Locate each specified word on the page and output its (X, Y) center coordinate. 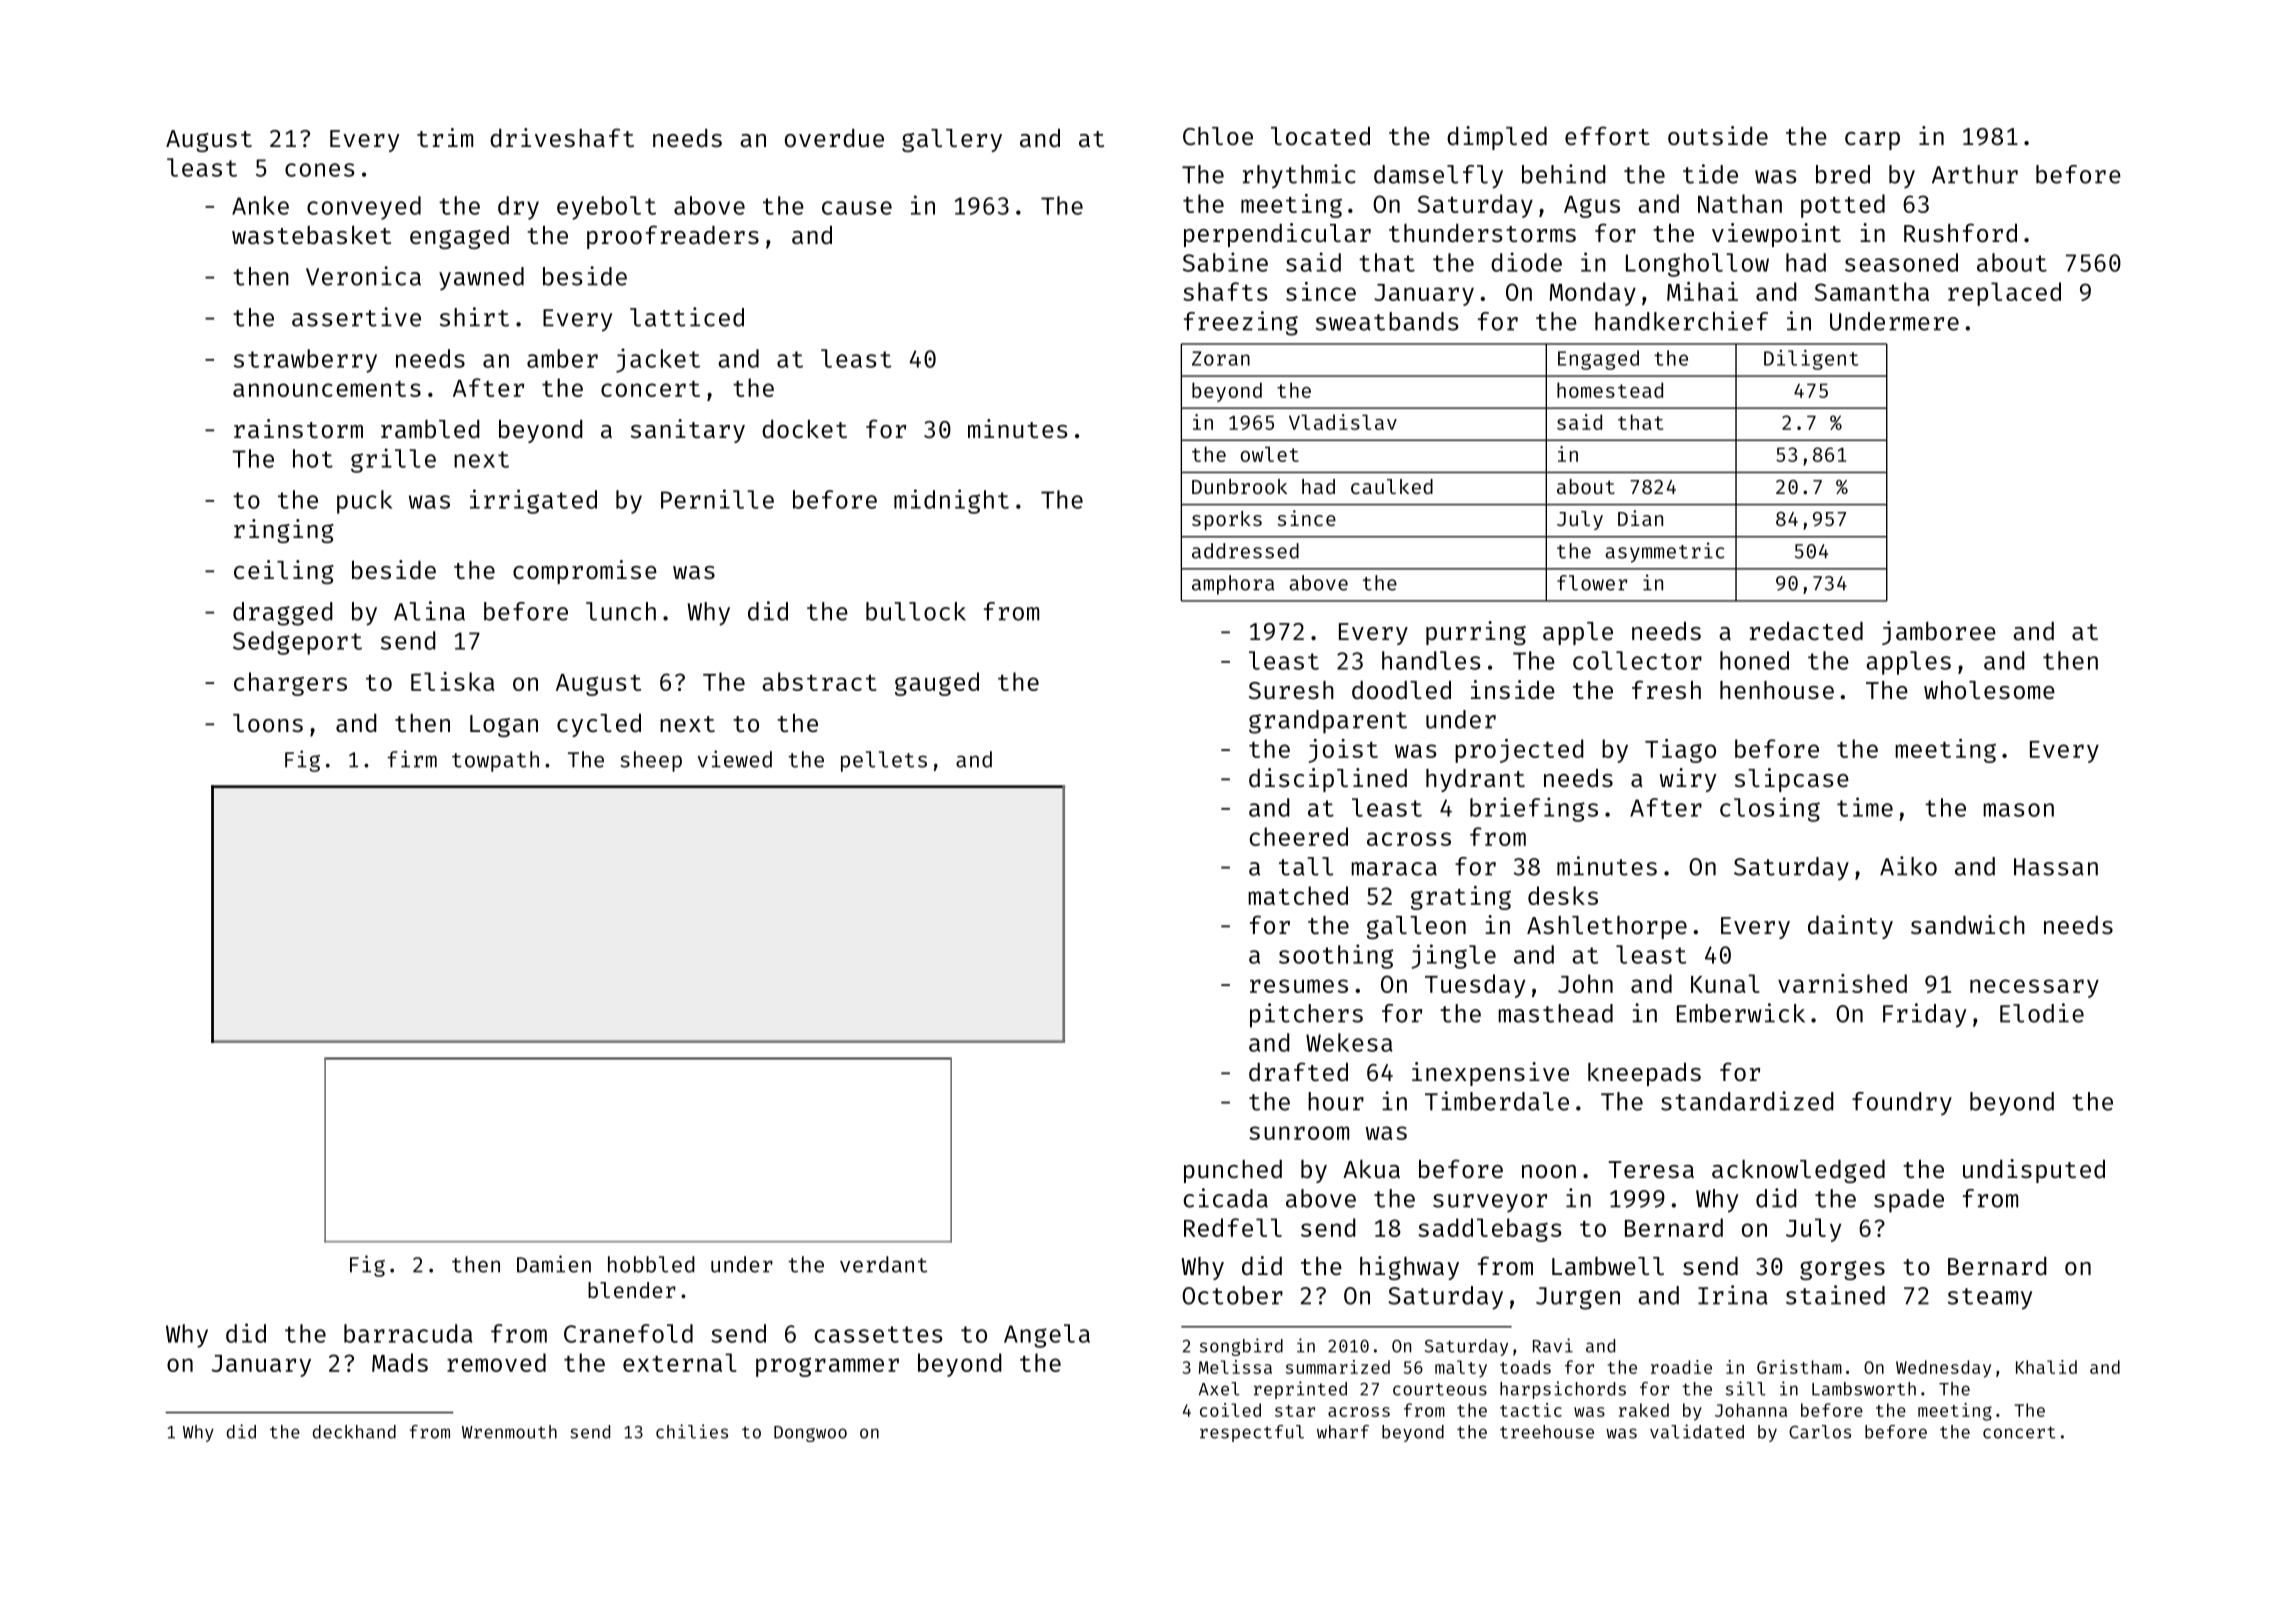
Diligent (1811, 360)
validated (1697, 1431)
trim (445, 137)
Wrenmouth (509, 1432)
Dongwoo (810, 1434)
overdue (834, 138)
